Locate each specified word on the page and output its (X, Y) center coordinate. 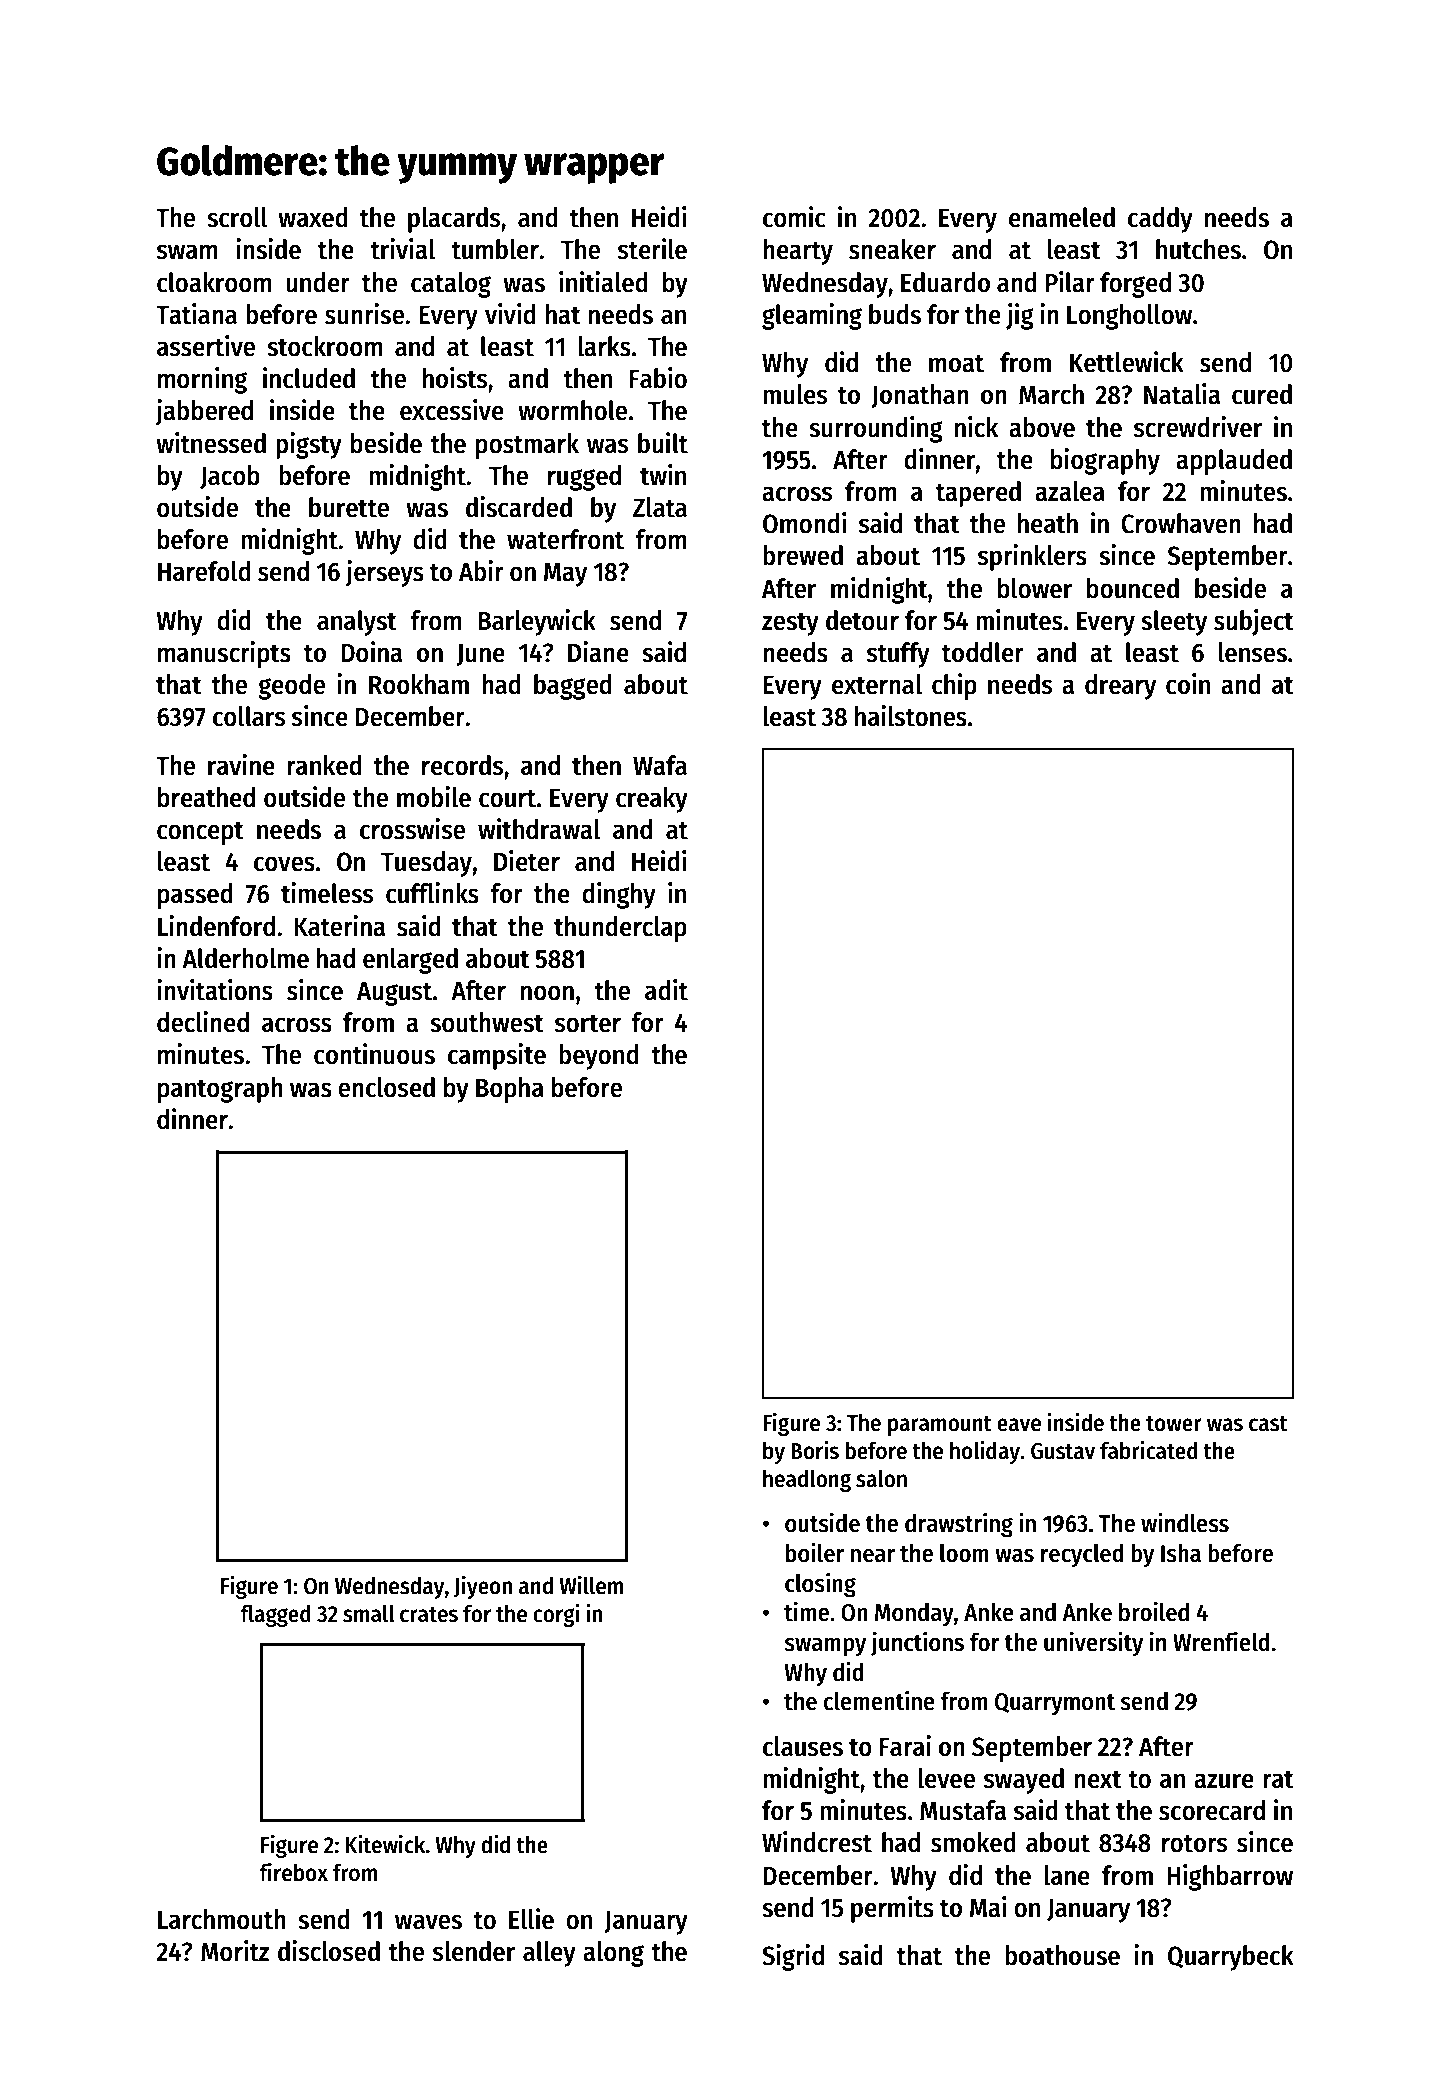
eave (1019, 1425)
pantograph (220, 1090)
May (565, 575)
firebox (293, 1872)
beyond (599, 1057)
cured (1262, 394)
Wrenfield (1221, 1641)
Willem (591, 1585)
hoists (455, 378)
